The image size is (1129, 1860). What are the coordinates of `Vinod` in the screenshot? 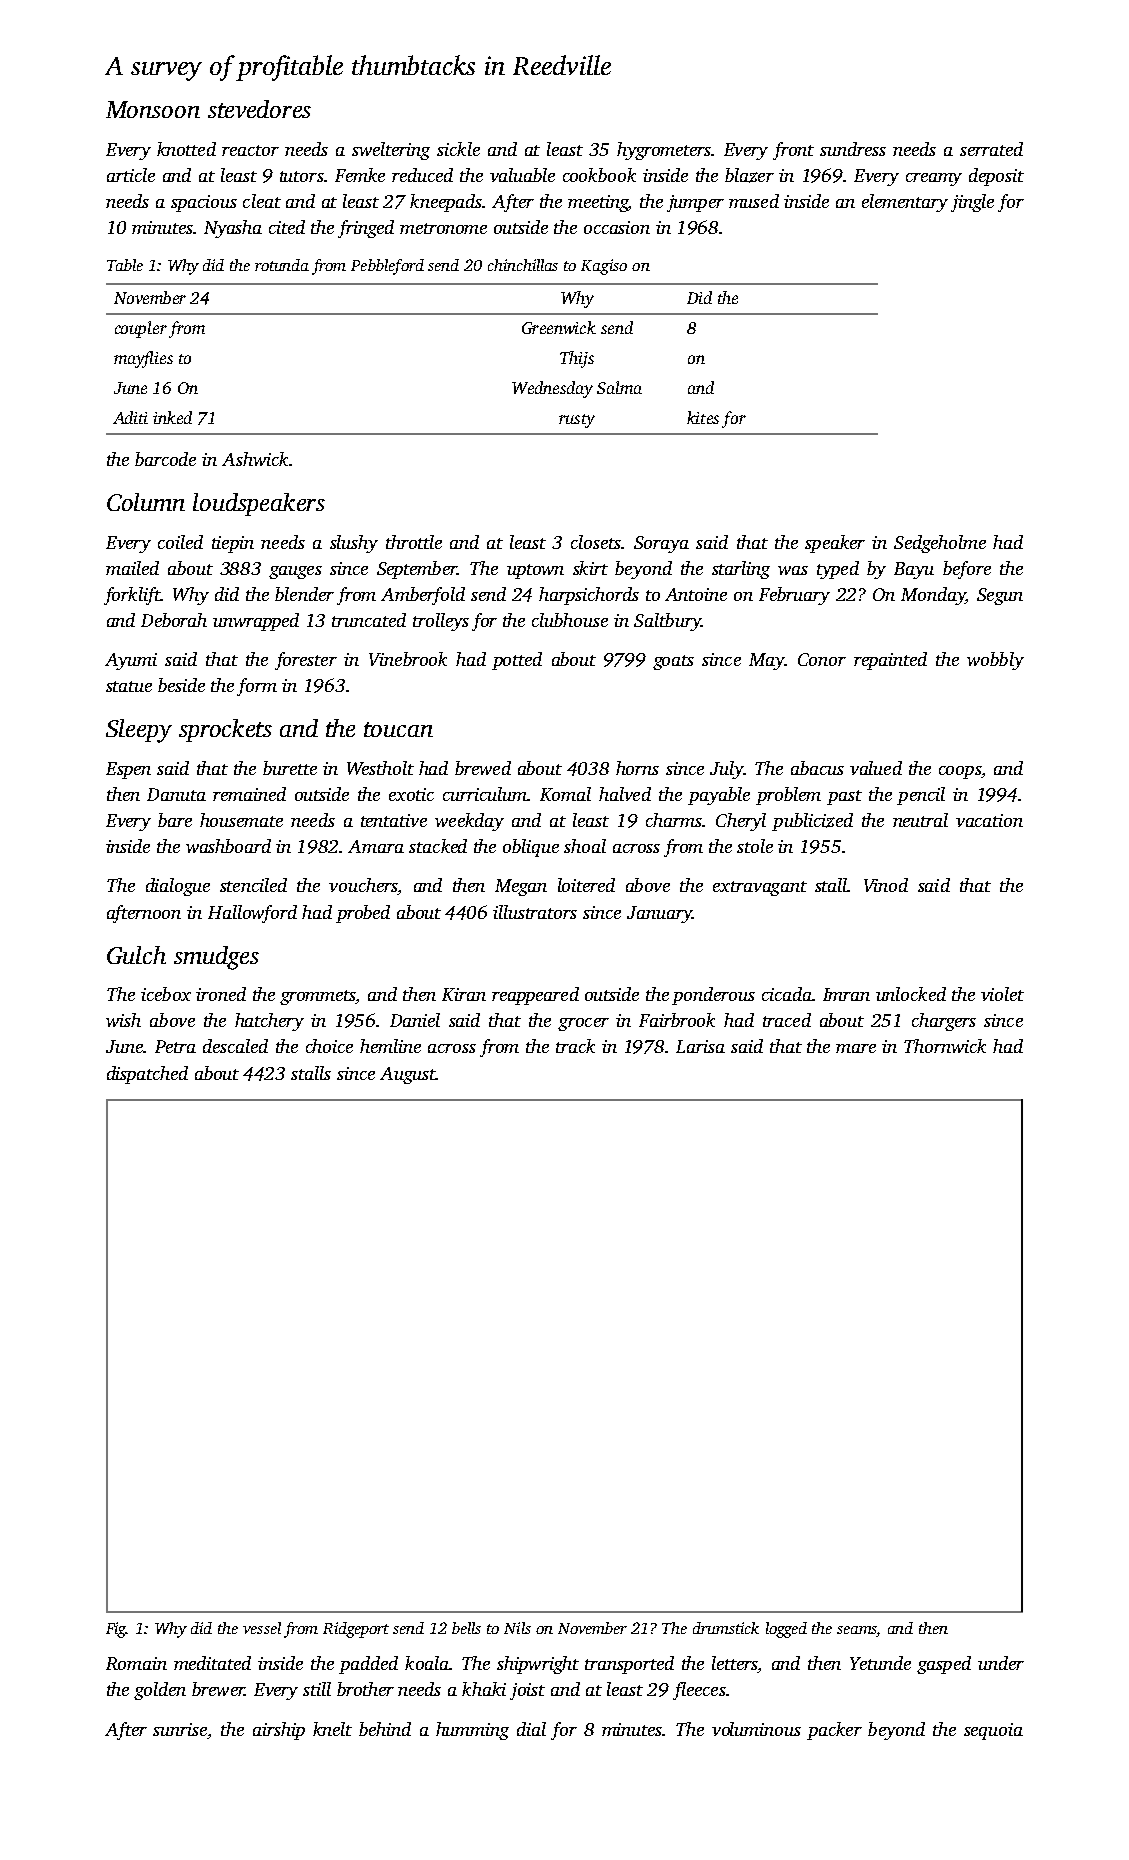 It's located at (886, 885).
